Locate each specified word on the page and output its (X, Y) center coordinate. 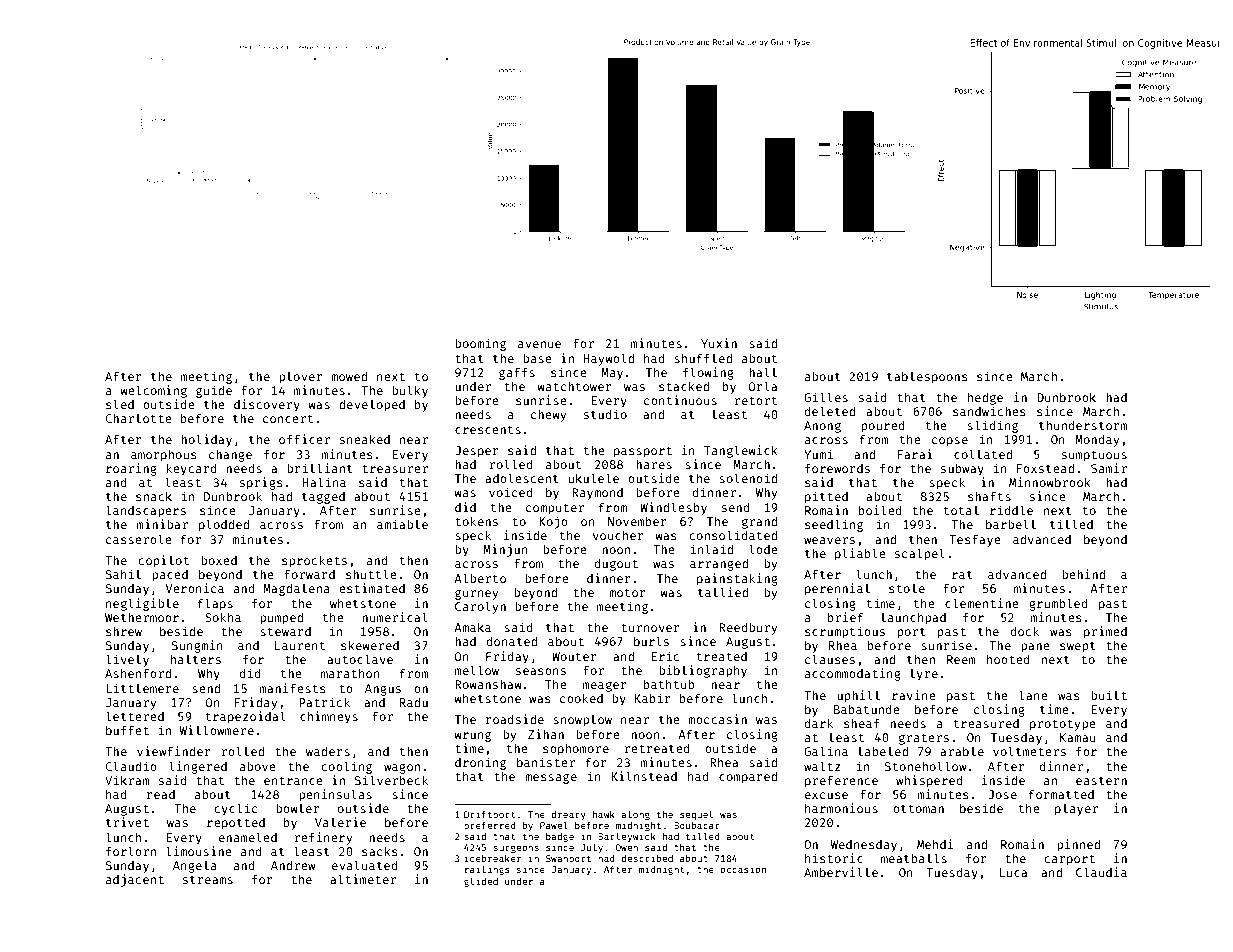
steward (285, 631)
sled (120, 404)
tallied (723, 592)
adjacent (135, 880)
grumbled (1058, 604)
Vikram (127, 780)
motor (627, 593)
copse (950, 442)
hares (654, 464)
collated (983, 454)
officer (304, 439)
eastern (1101, 781)
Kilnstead (644, 776)
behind (1083, 574)
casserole (139, 539)
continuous (680, 400)
